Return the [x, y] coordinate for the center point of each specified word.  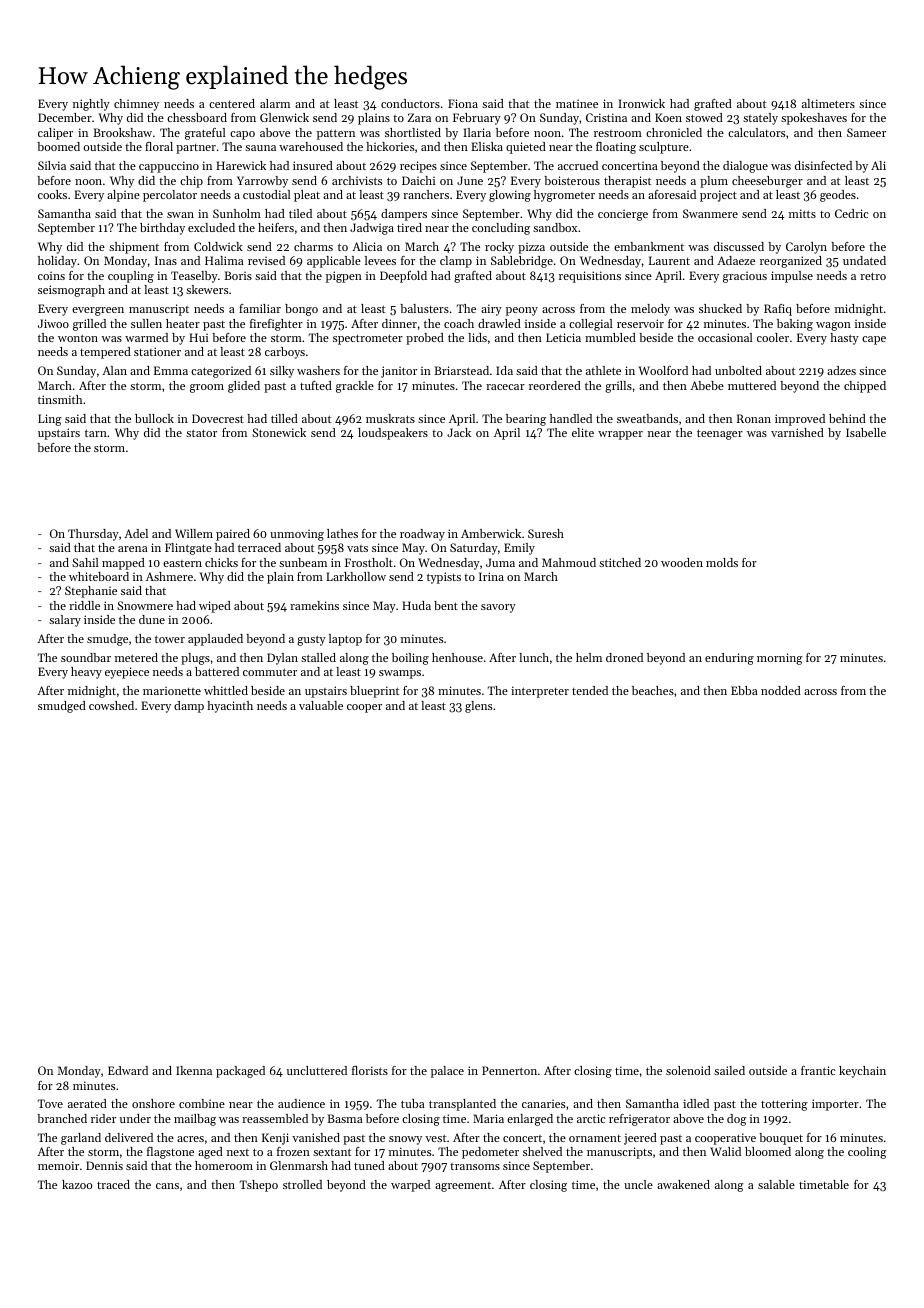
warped [410, 1186]
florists [370, 1070]
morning [779, 659]
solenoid [688, 1070]
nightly [91, 105]
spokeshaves [814, 119]
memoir [58, 1165]
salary [65, 621]
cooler [773, 337]
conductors [410, 103]
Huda [416, 605]
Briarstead [461, 370]
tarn [96, 433]
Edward [128, 1070]
